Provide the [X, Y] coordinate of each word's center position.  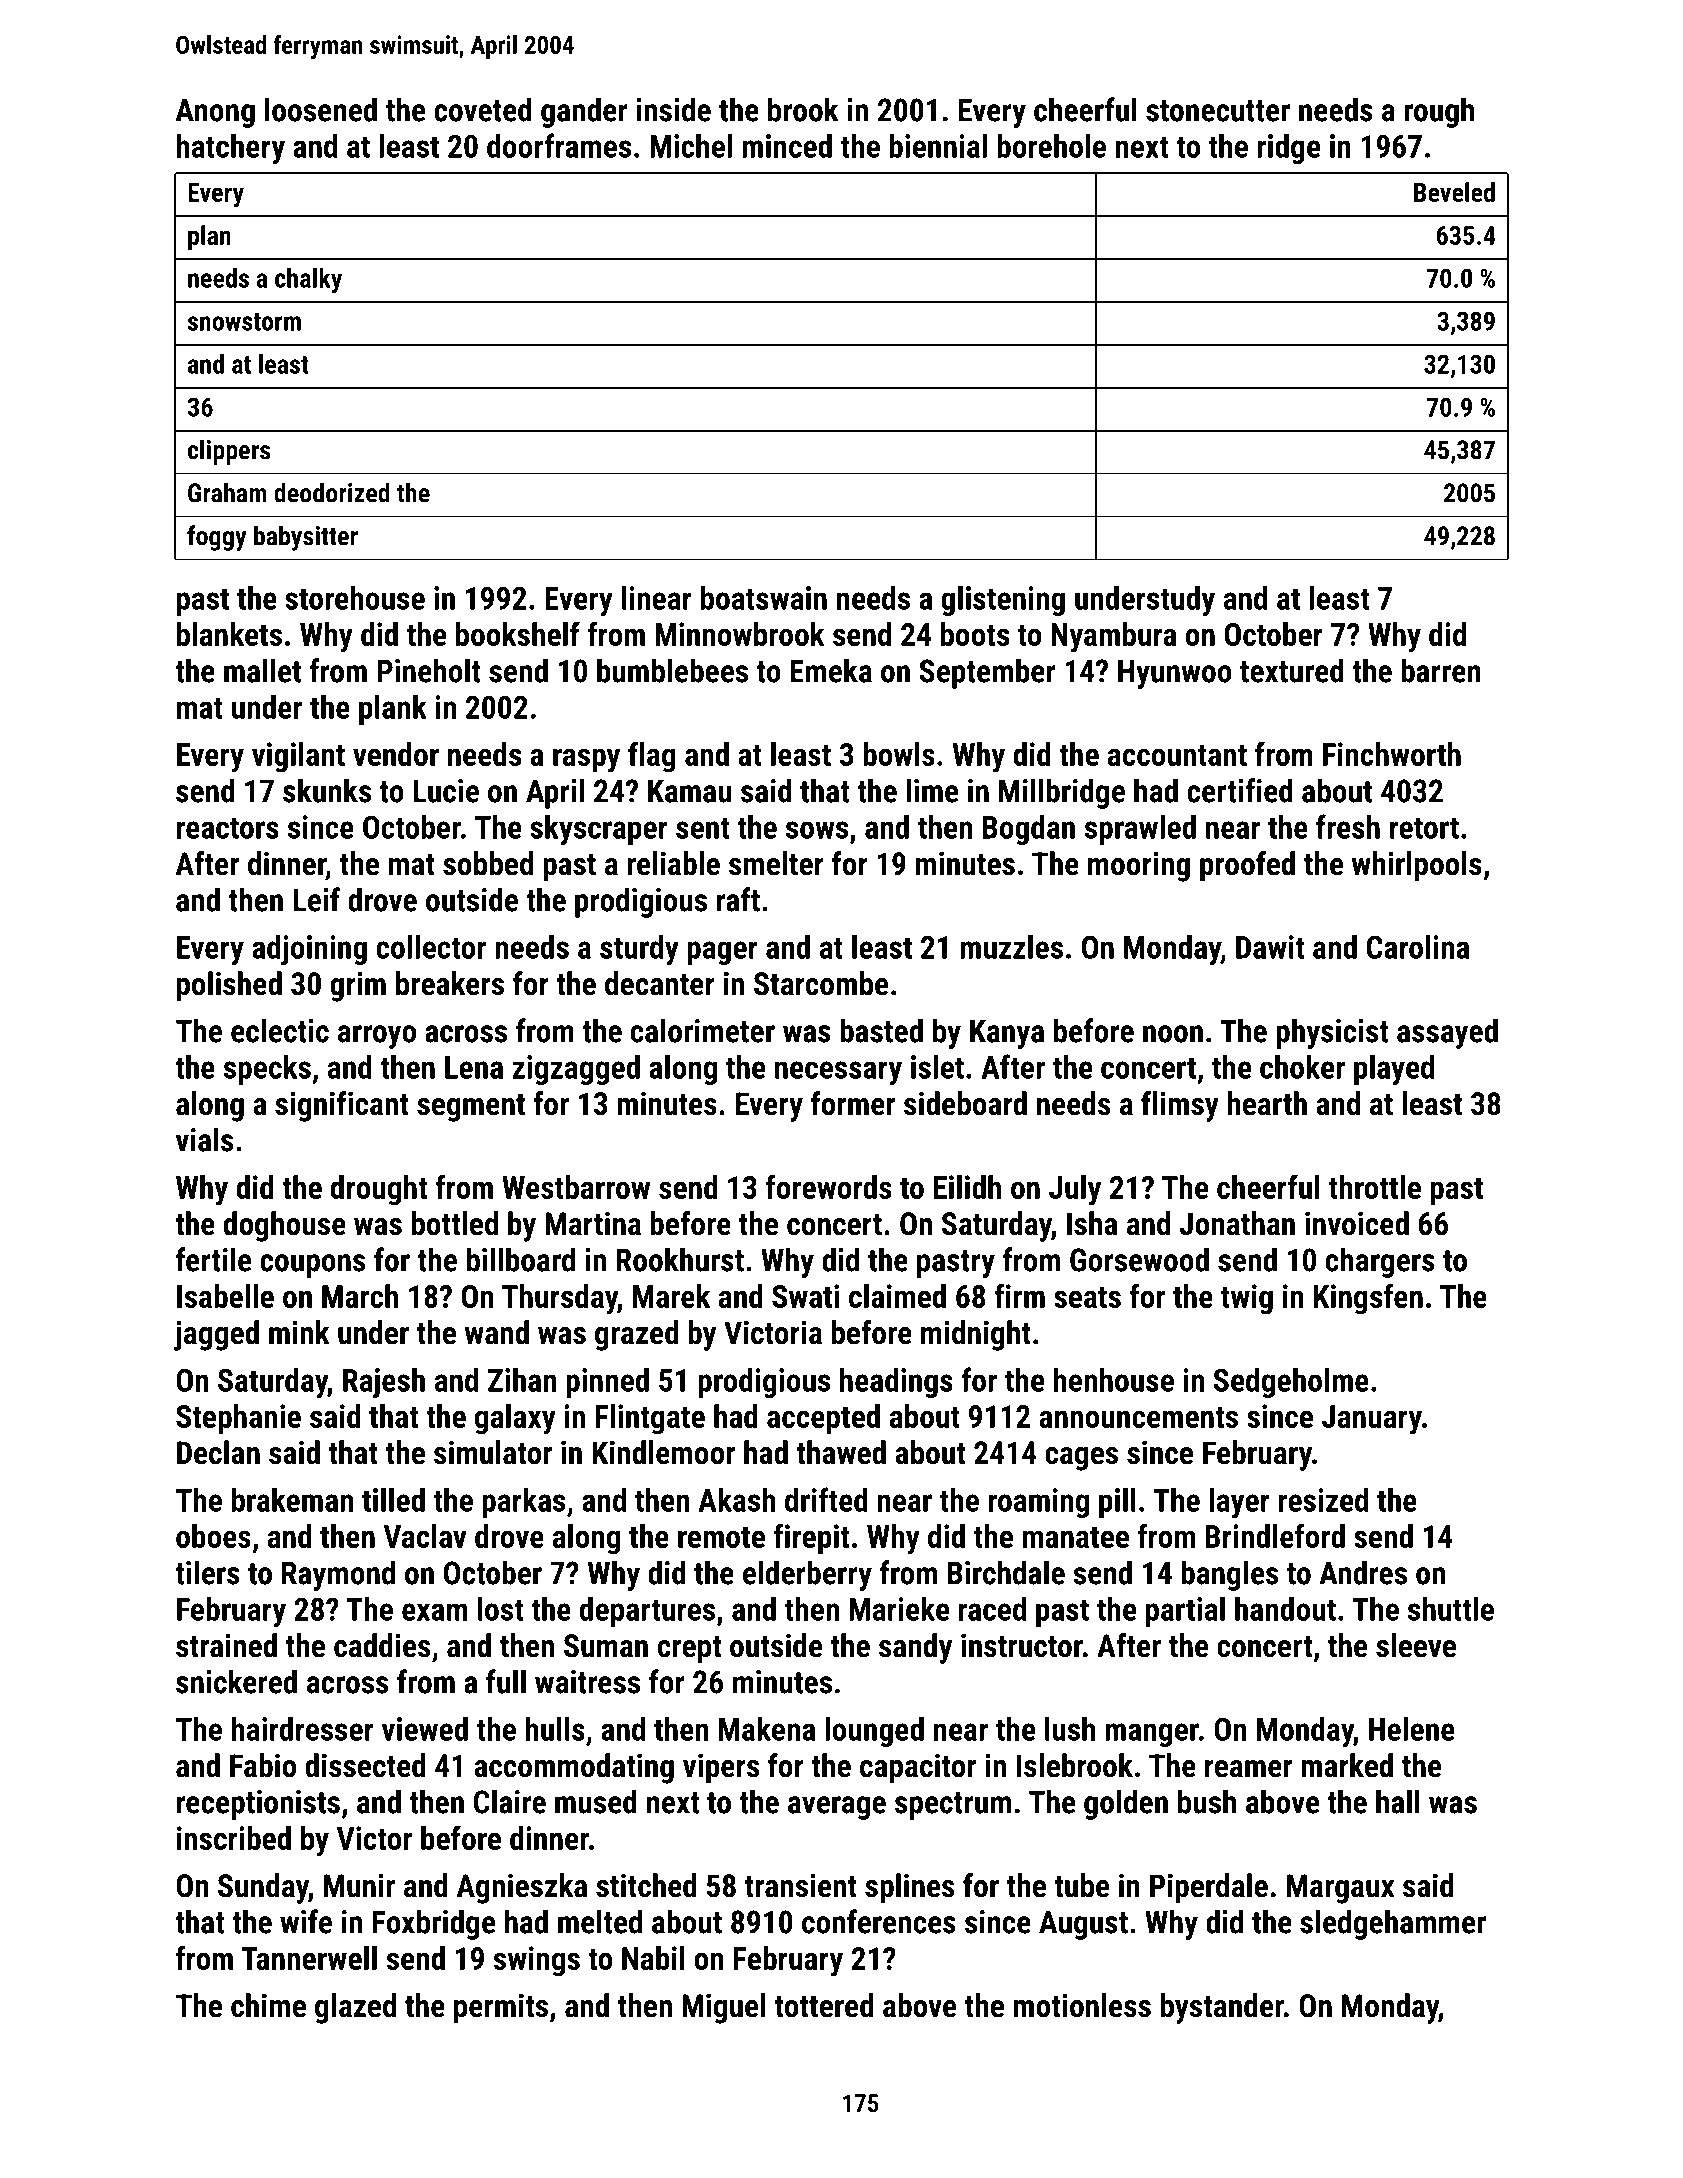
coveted [483, 109]
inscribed [234, 1838]
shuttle [1451, 1609]
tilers [207, 1572]
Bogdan [1029, 830]
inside [673, 109]
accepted [823, 1419]
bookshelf [518, 633]
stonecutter [1218, 111]
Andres [1363, 1572]
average [837, 1808]
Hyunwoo [1175, 674]
